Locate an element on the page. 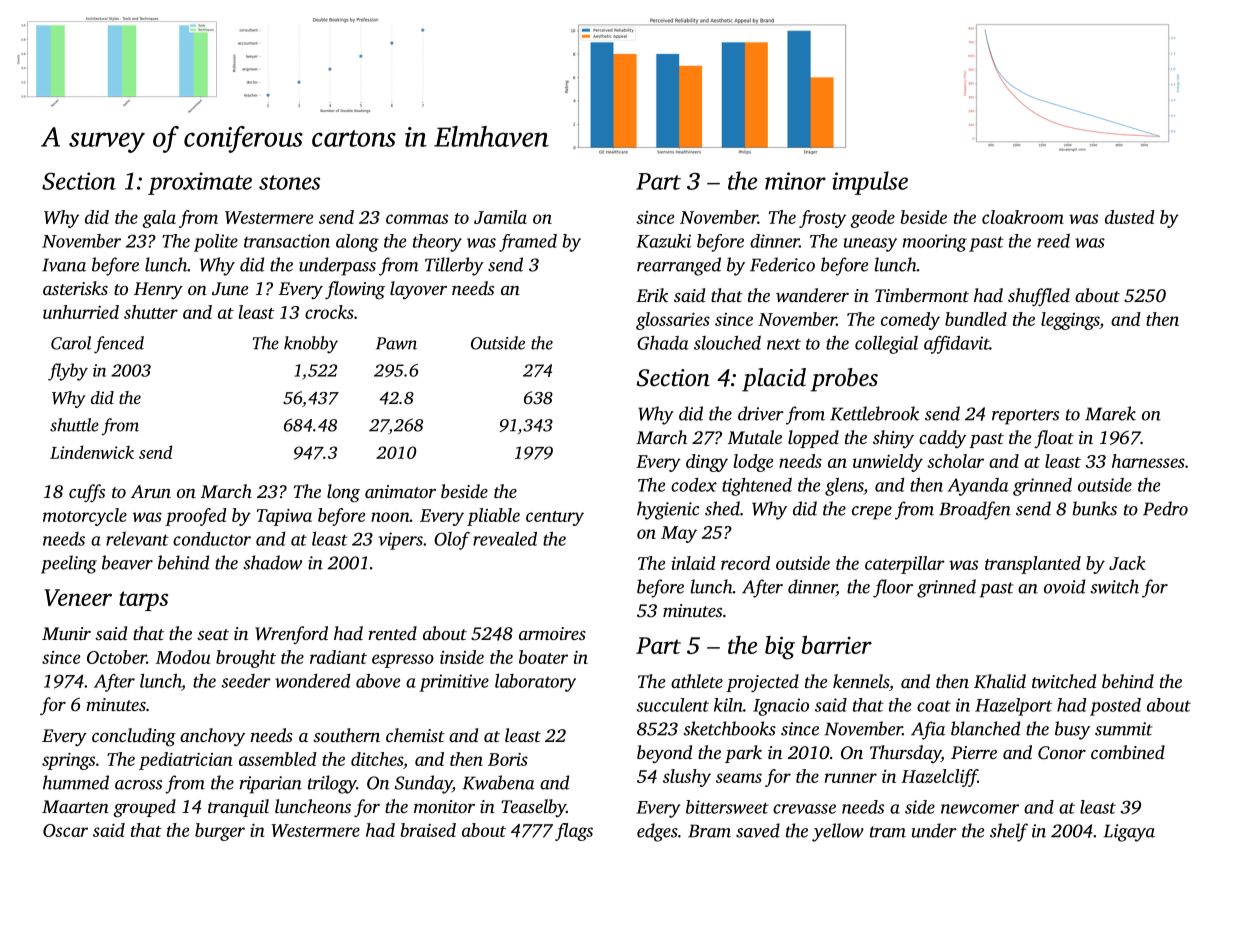 The height and width of the page is (952, 1233). rearranged is located at coordinates (679, 266).
